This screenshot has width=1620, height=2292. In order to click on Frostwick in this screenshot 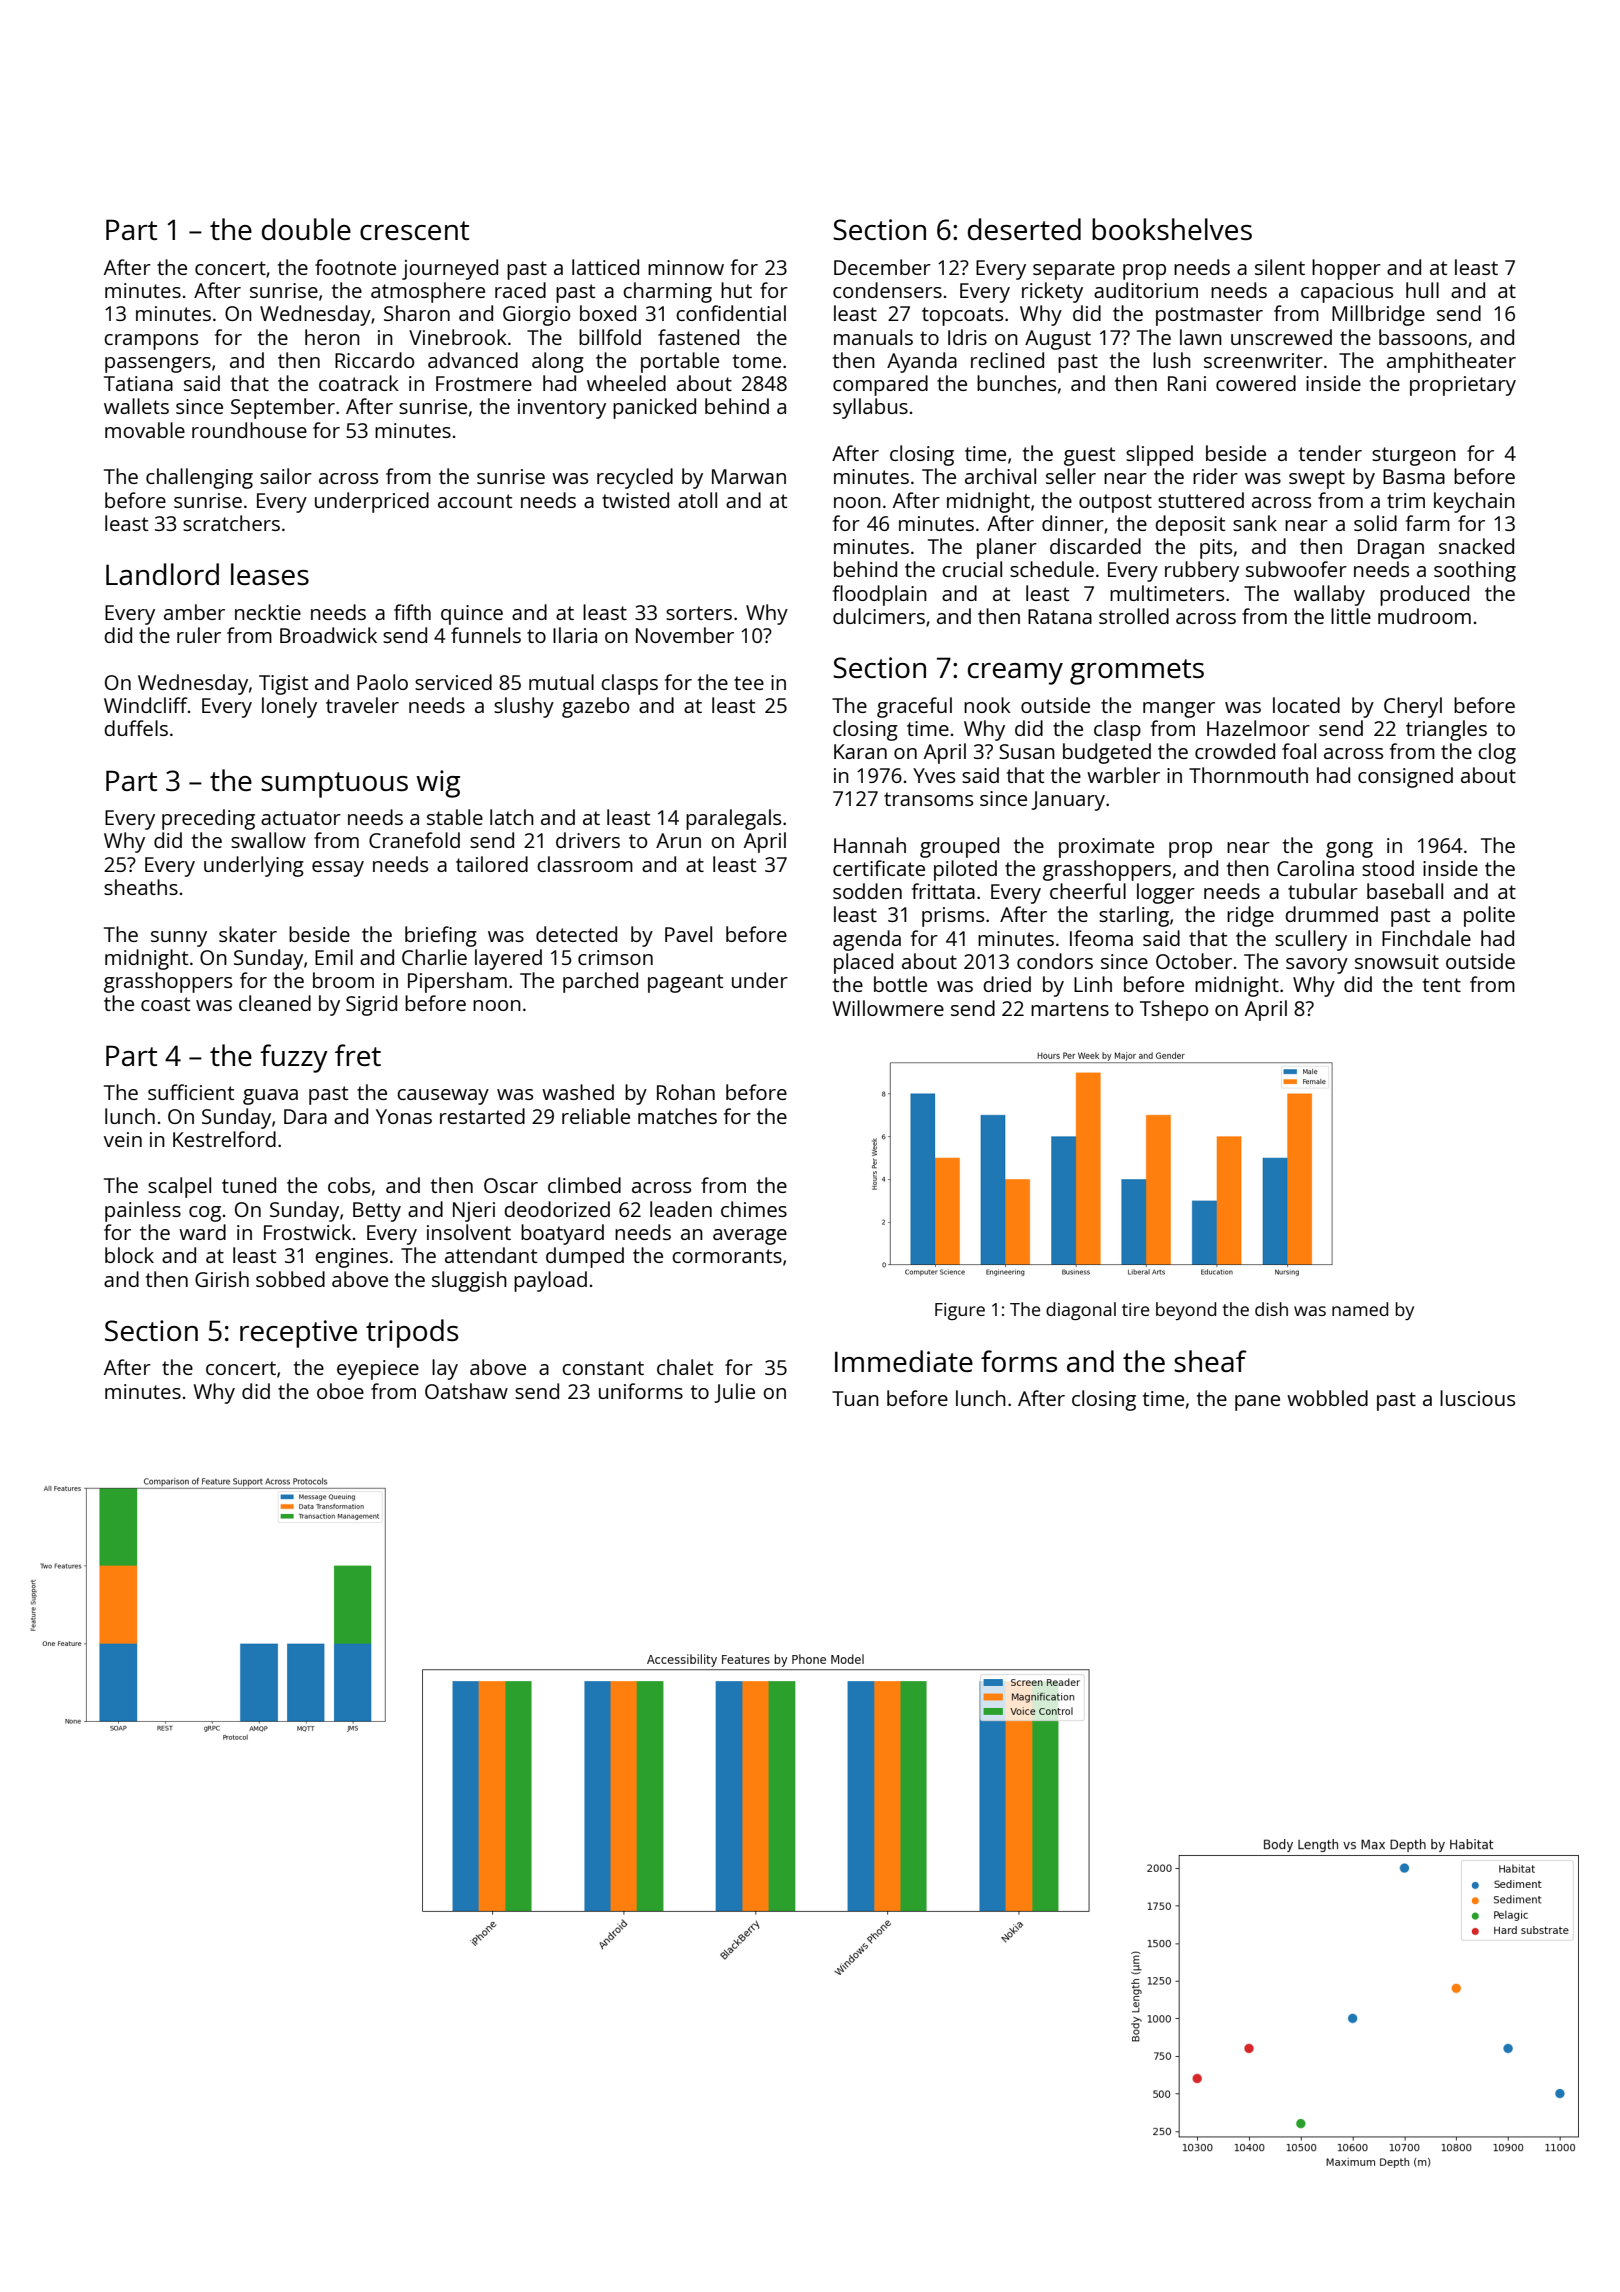, I will do `click(307, 1232)`.
